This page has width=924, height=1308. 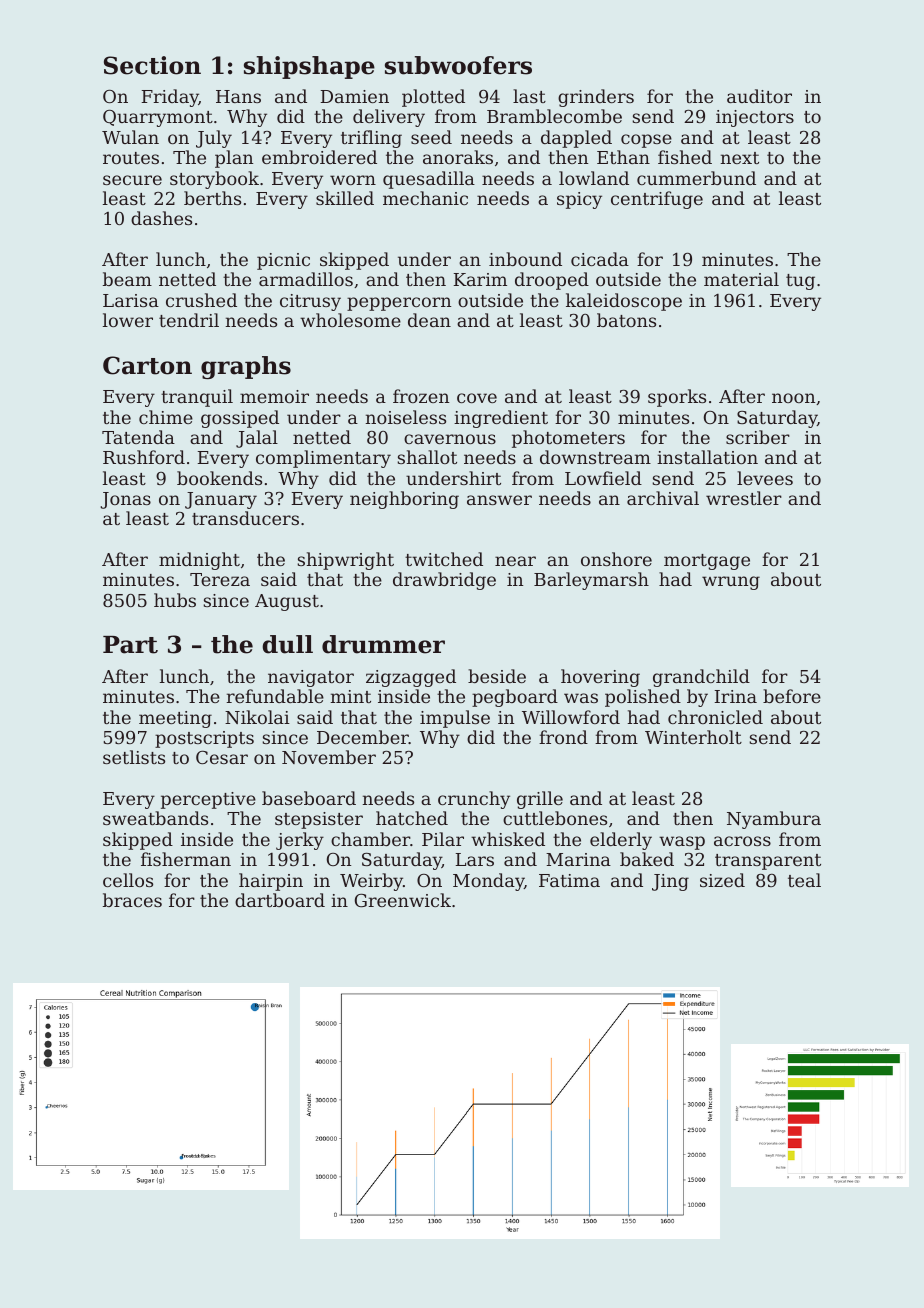 I want to click on mint, so click(x=350, y=696).
